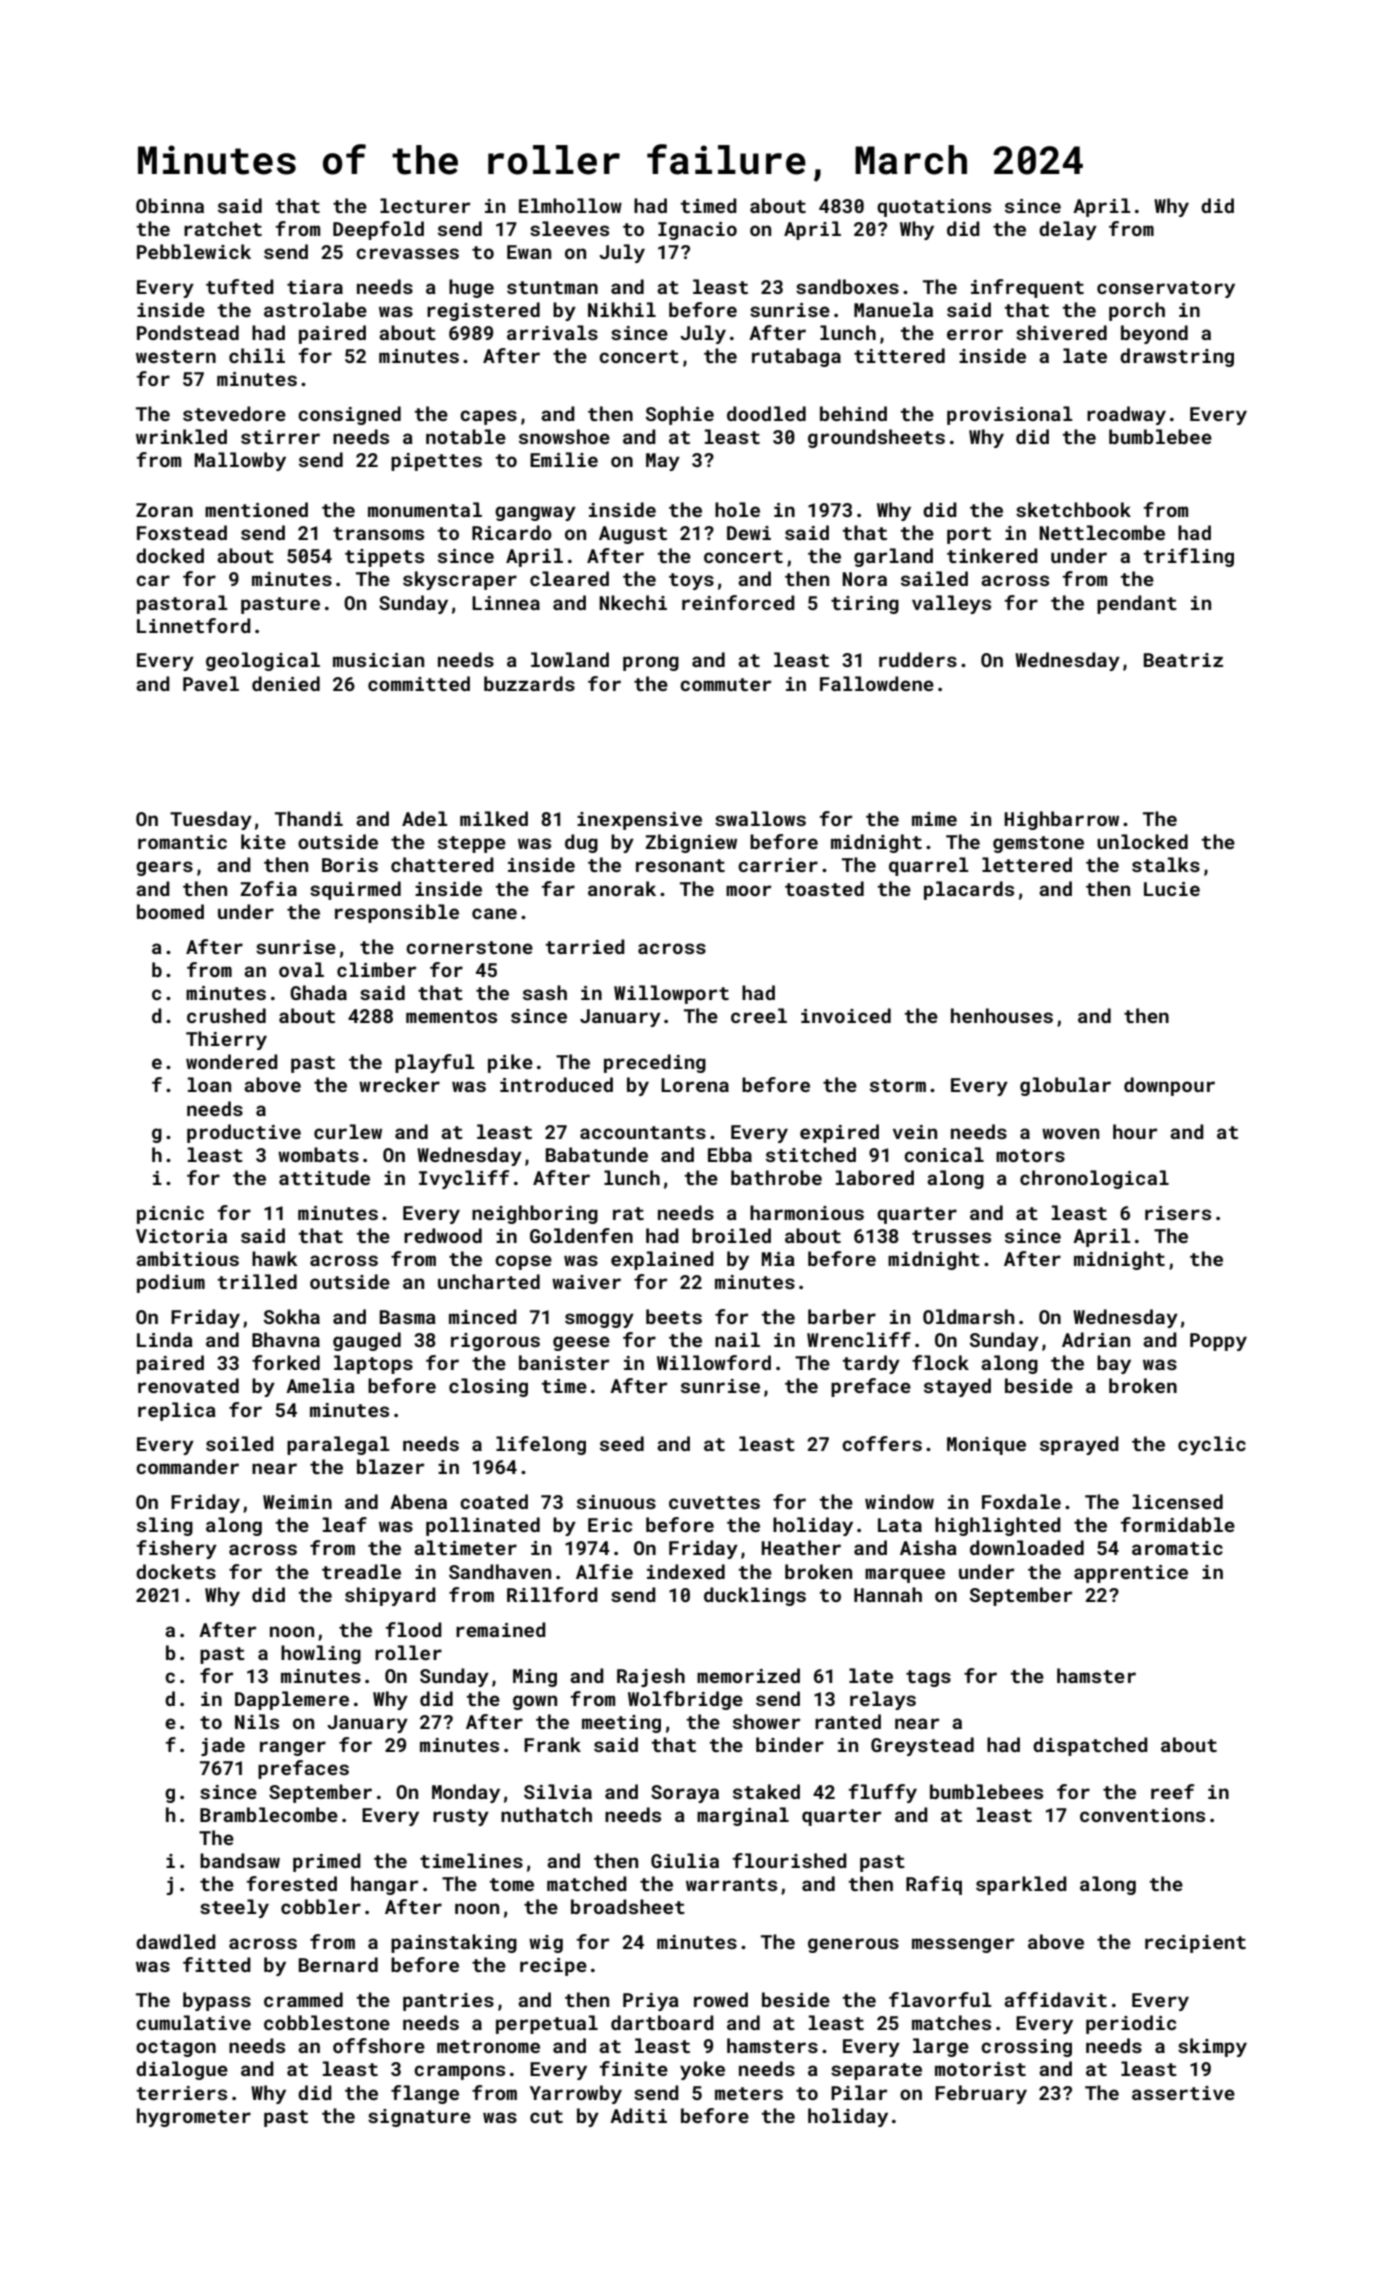 This page has width=1389, height=2288. I want to click on Elmhollow, so click(570, 205).
